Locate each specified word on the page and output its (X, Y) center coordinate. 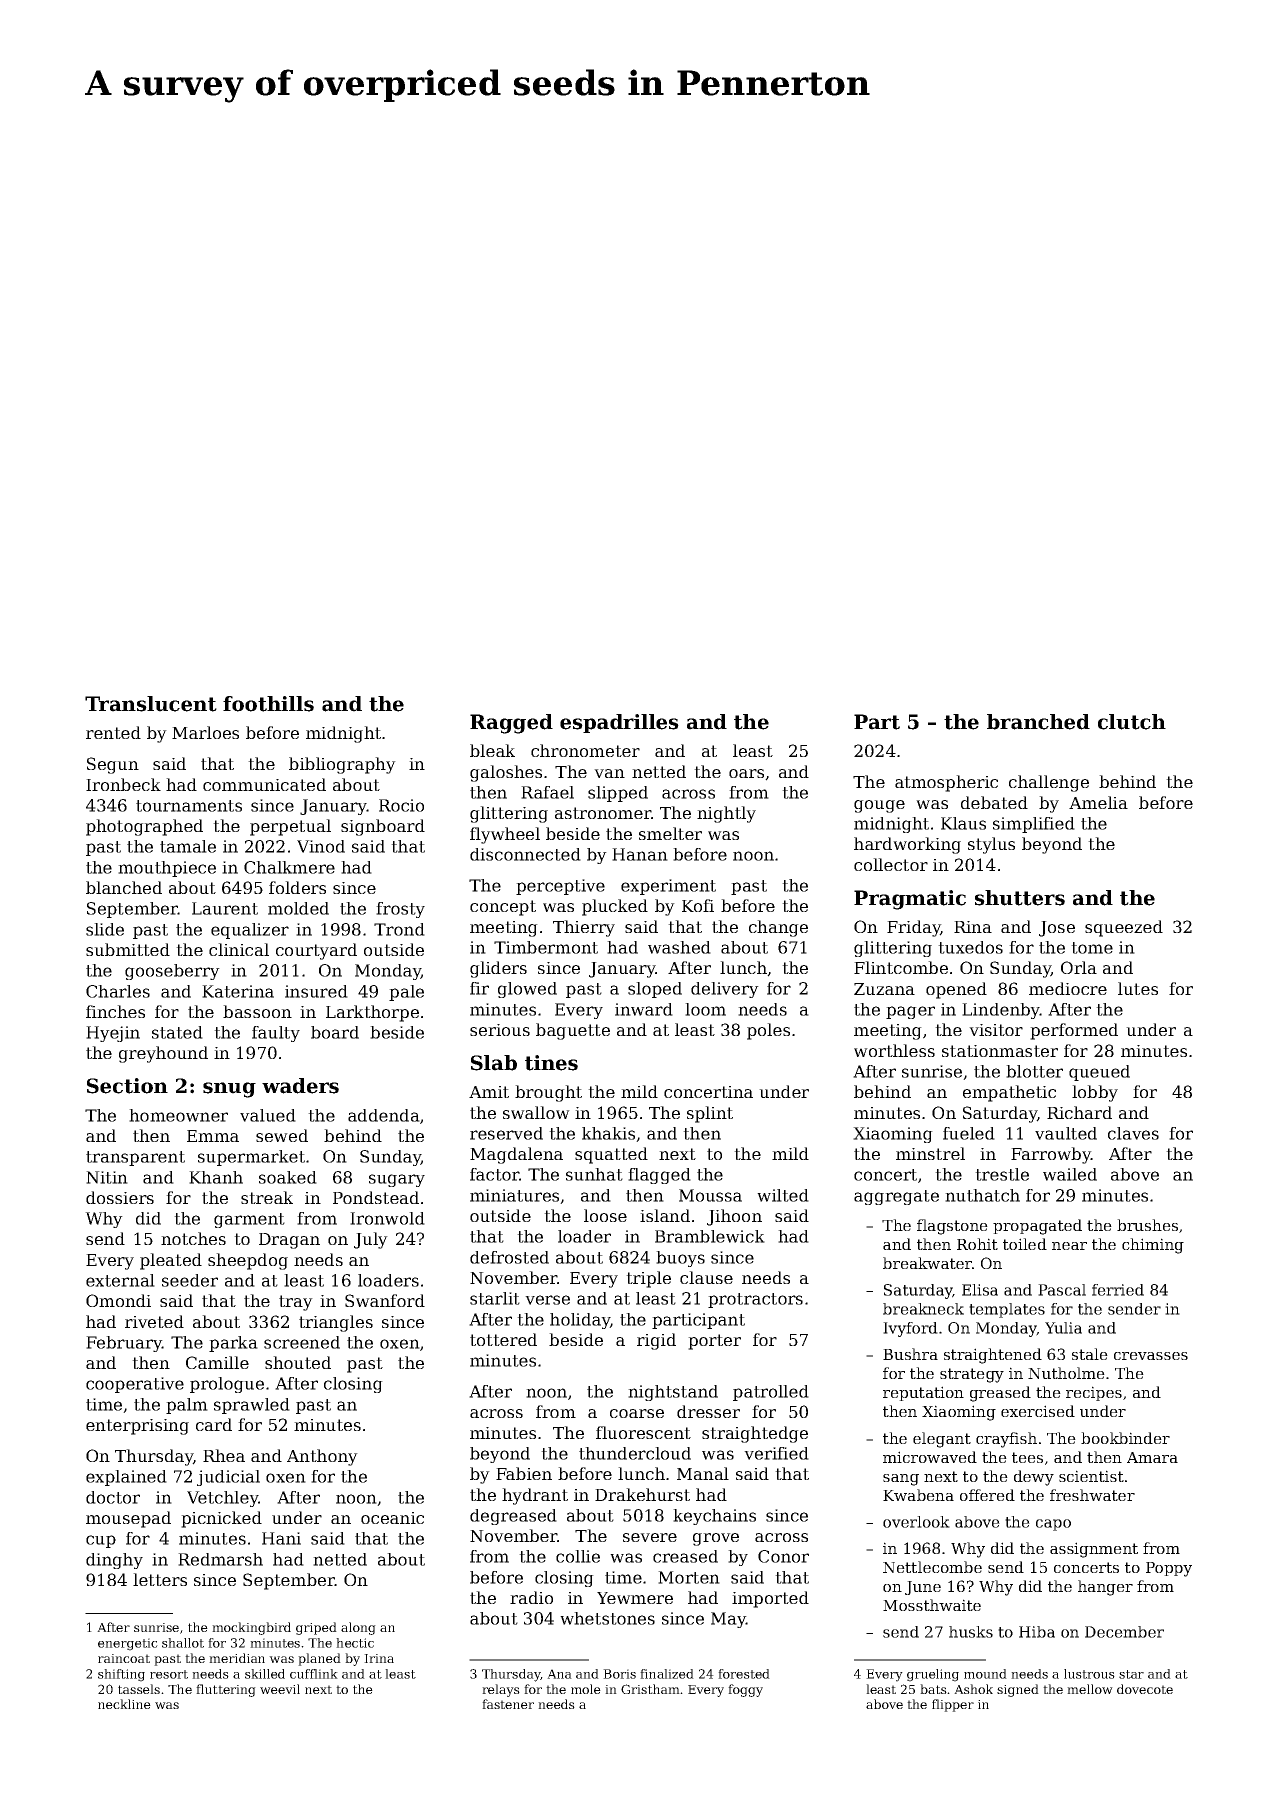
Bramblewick (710, 1236)
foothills (268, 704)
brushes (1147, 1225)
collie (578, 1556)
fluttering (226, 1690)
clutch (1132, 722)
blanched (124, 887)
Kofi (698, 905)
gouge (879, 806)
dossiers (120, 1197)
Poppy (1169, 1569)
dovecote (1145, 1689)
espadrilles (619, 723)
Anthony (322, 1457)
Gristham (650, 1689)
